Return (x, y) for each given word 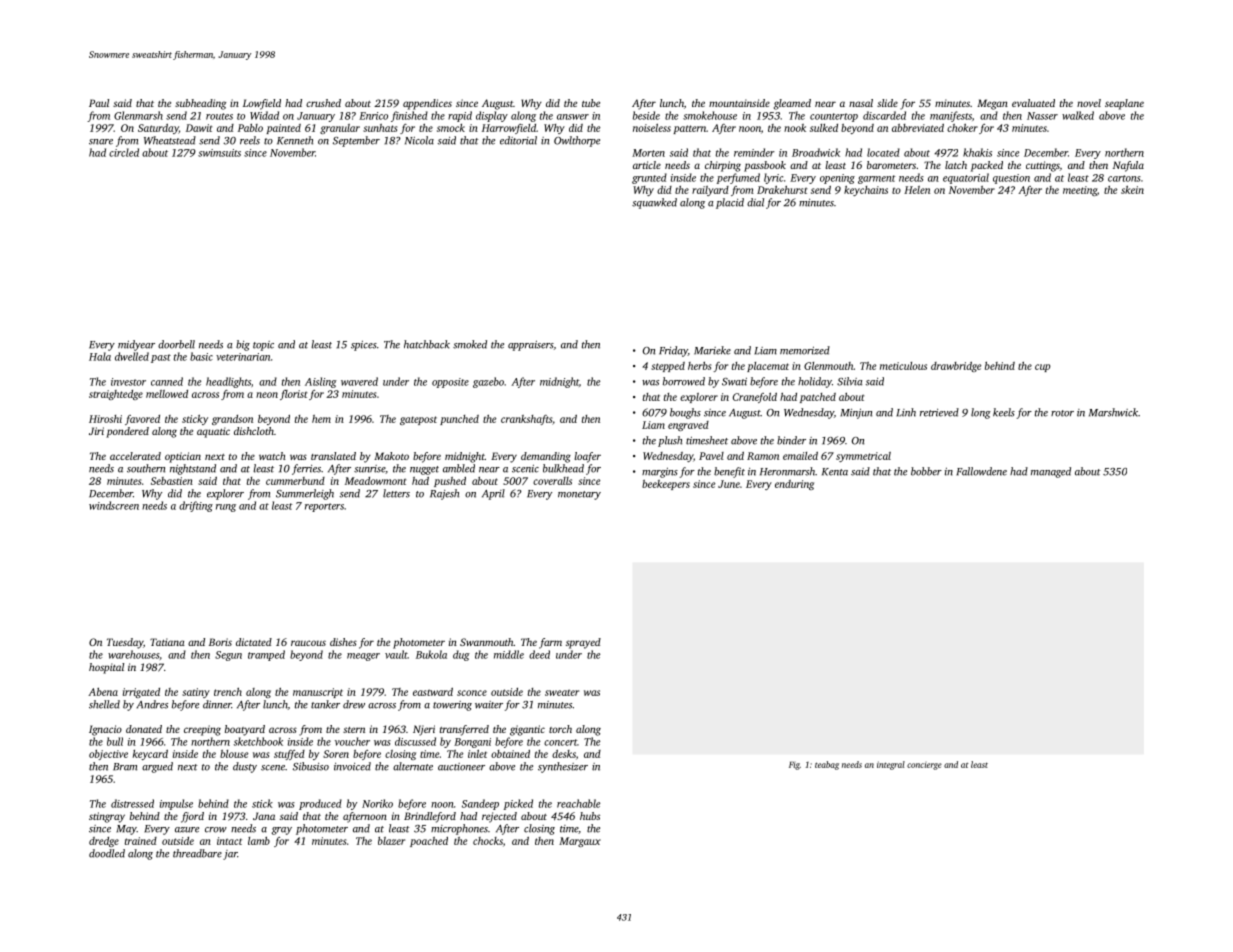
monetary (579, 495)
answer (573, 117)
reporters (324, 507)
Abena (103, 692)
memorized (805, 350)
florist (293, 395)
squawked (654, 203)
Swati (734, 382)
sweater (562, 692)
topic (263, 346)
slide (887, 103)
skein (1132, 190)
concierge (924, 766)
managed (1051, 472)
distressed (132, 803)
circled (124, 152)
